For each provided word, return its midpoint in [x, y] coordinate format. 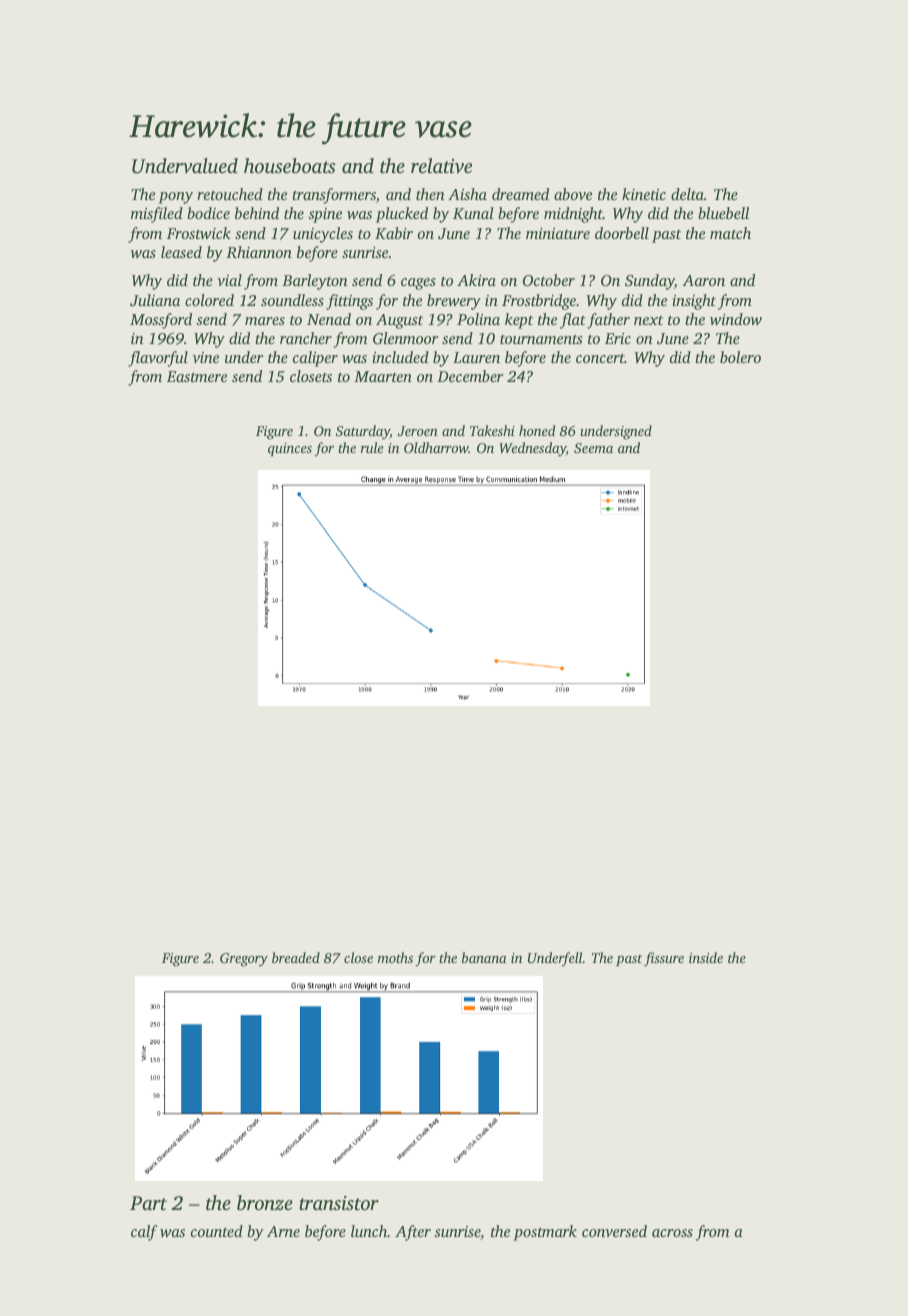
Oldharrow [436, 447]
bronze [265, 1202]
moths [395, 957]
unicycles [323, 235]
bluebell [723, 213]
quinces [290, 449]
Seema [593, 448]
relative [441, 166]
